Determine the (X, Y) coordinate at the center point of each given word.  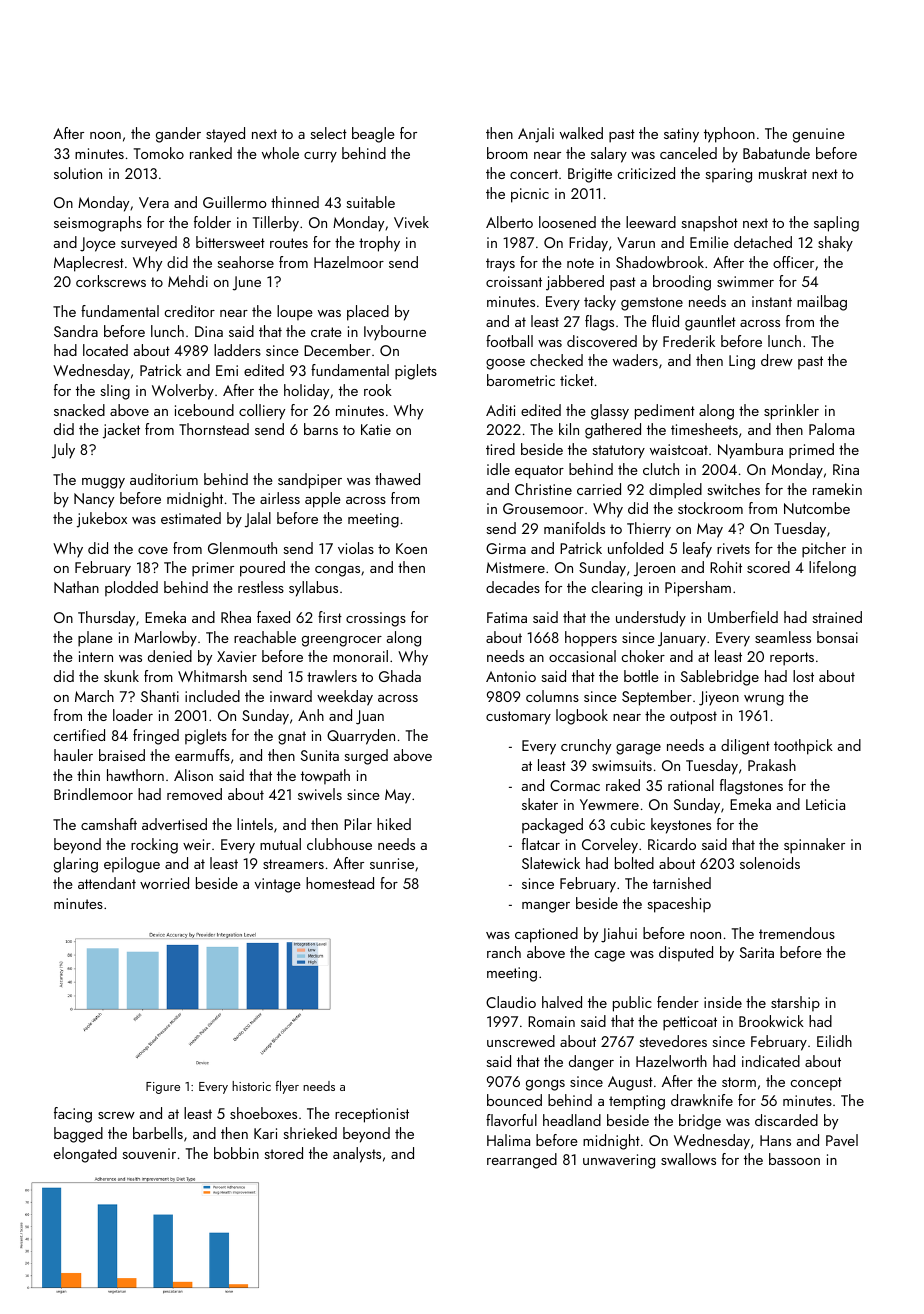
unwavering (619, 1161)
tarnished (682, 883)
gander (178, 135)
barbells (158, 1133)
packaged (552, 826)
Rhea (236, 617)
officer (793, 262)
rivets (733, 548)
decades (513, 587)
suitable (370, 202)
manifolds (574, 528)
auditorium (164, 479)
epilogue (132, 865)
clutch (661, 469)
